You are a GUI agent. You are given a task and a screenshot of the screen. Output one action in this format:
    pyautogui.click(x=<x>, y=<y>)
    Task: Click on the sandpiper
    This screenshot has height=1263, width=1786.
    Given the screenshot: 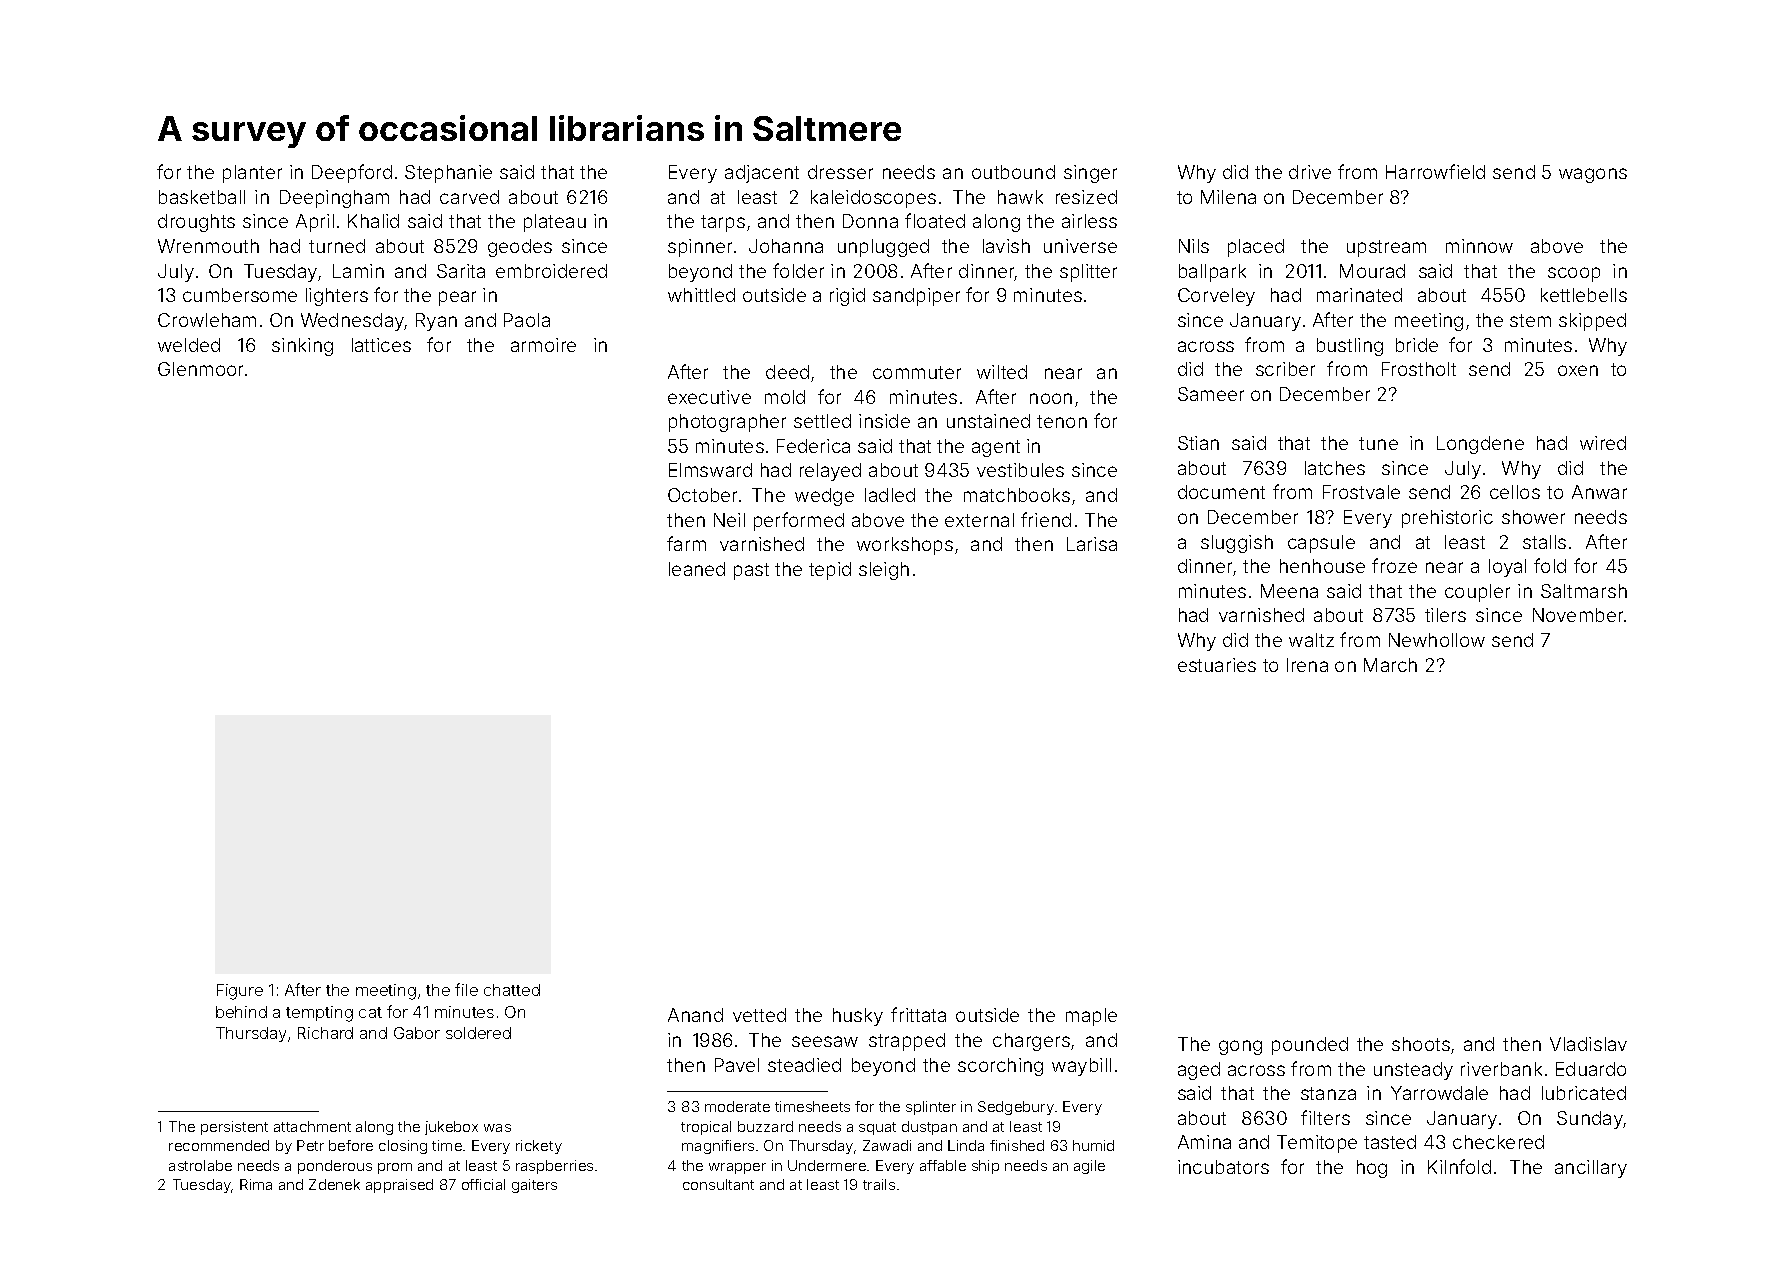 What is the action you would take?
    pyautogui.click(x=916, y=297)
